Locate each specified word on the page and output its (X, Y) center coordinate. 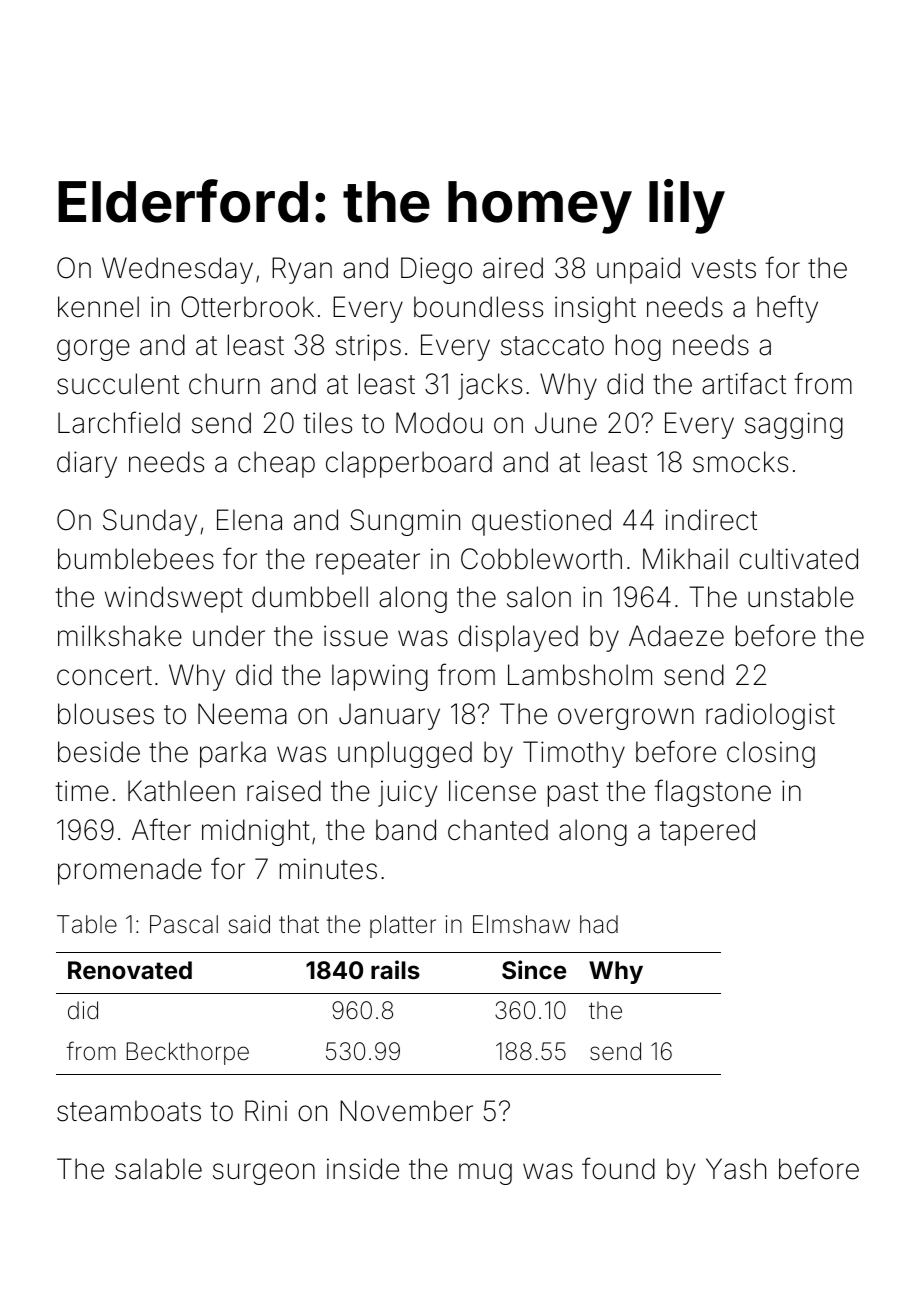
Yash (736, 1169)
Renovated (130, 970)
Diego (436, 270)
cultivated (798, 559)
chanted (498, 830)
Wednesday (177, 270)
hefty (787, 309)
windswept (174, 599)
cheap (276, 464)
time (82, 791)
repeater (368, 562)
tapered (707, 832)
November (406, 1111)
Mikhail (685, 559)
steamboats (129, 1111)
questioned (541, 522)
